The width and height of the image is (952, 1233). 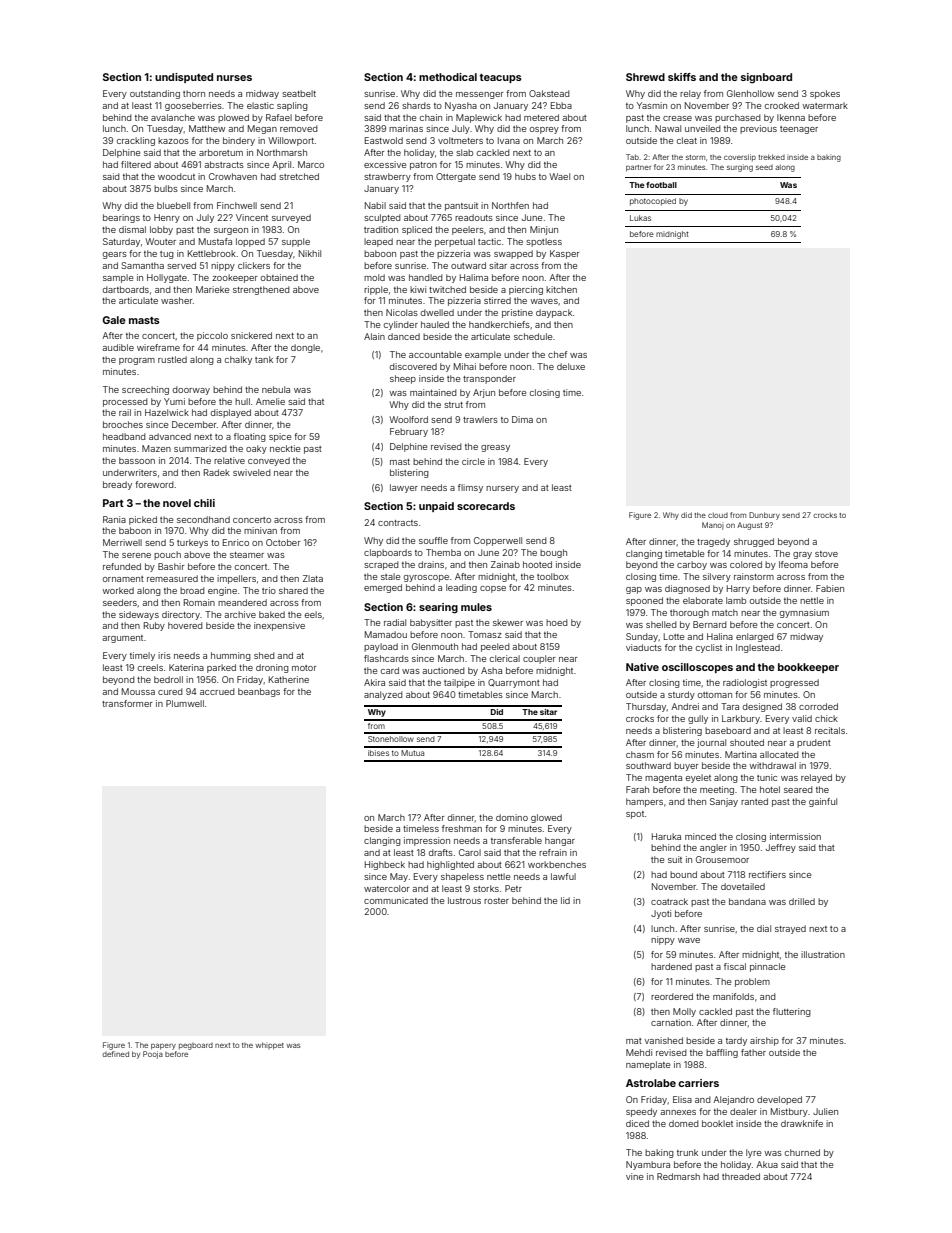 I want to click on ripple, so click(x=376, y=290).
